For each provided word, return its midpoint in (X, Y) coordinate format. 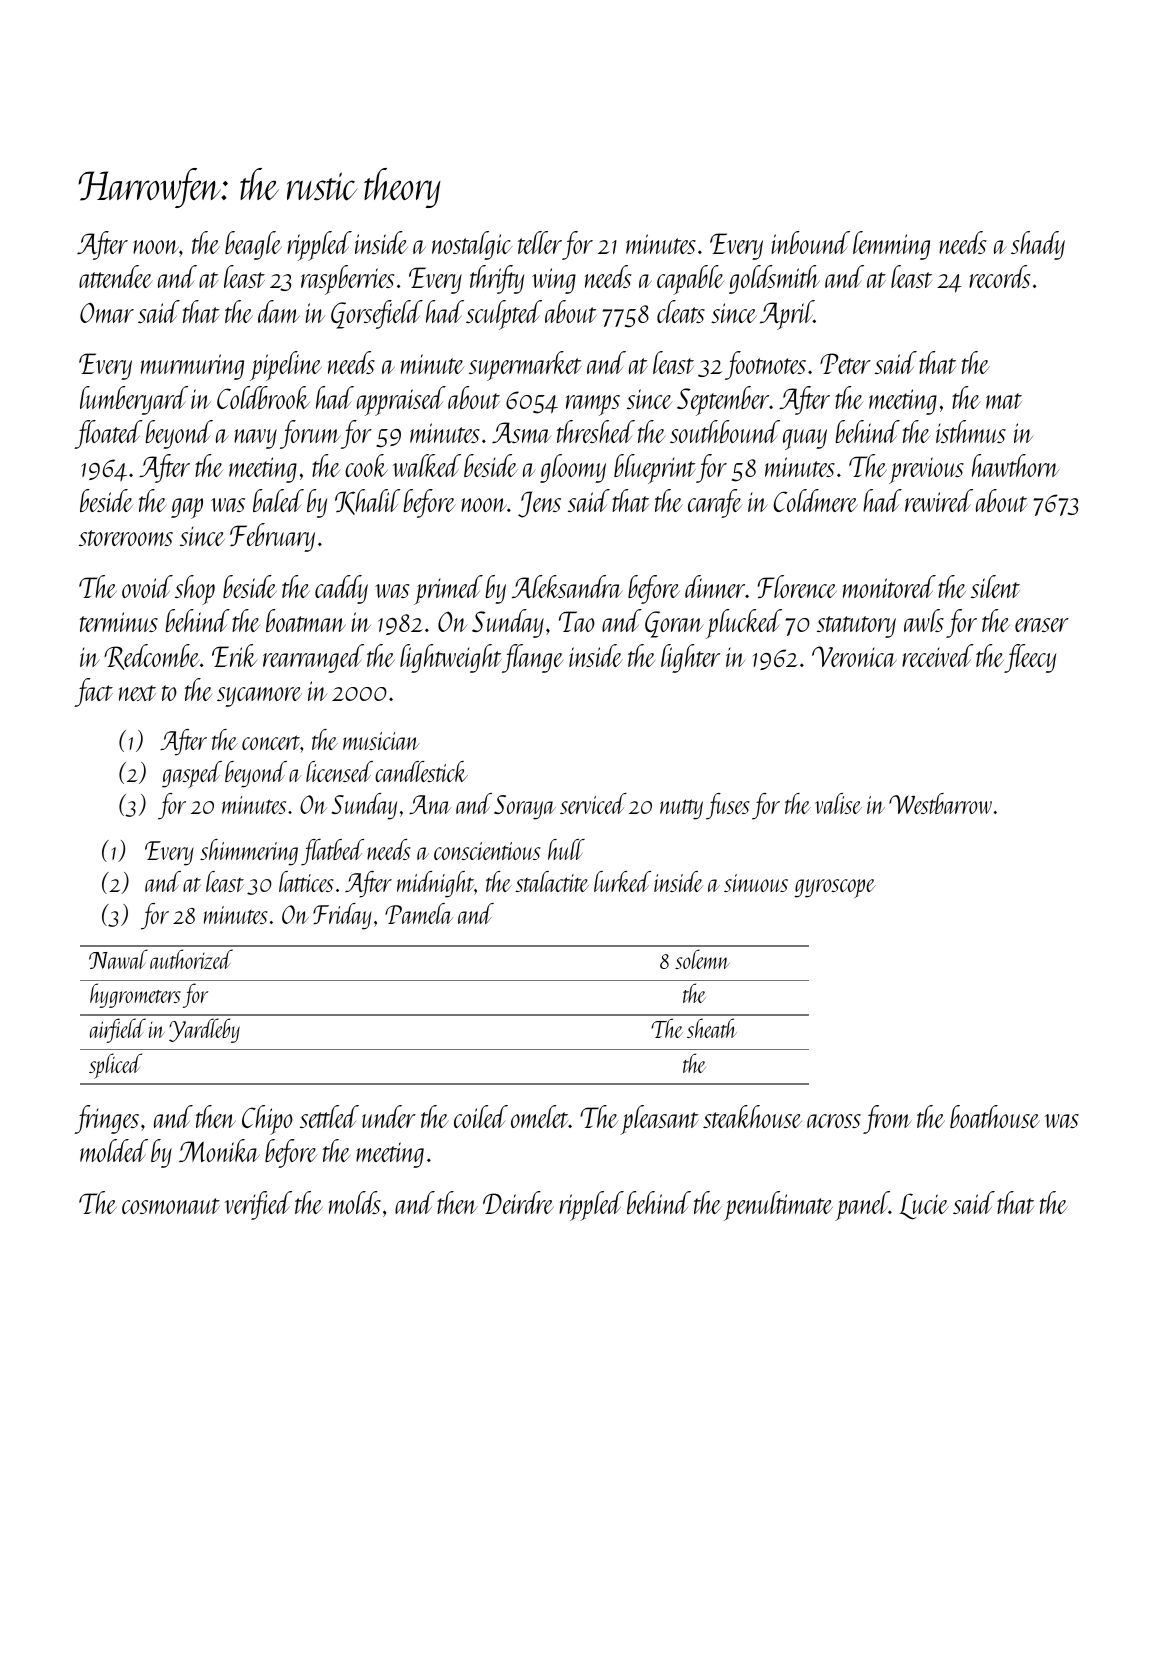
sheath (712, 1028)
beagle (253, 245)
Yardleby (204, 1030)
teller (540, 242)
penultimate (778, 1206)
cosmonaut (171, 1206)
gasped (192, 774)
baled (278, 500)
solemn (702, 959)
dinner (715, 586)
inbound (810, 242)
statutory (856, 627)
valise (838, 803)
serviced (593, 803)
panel (862, 1206)
